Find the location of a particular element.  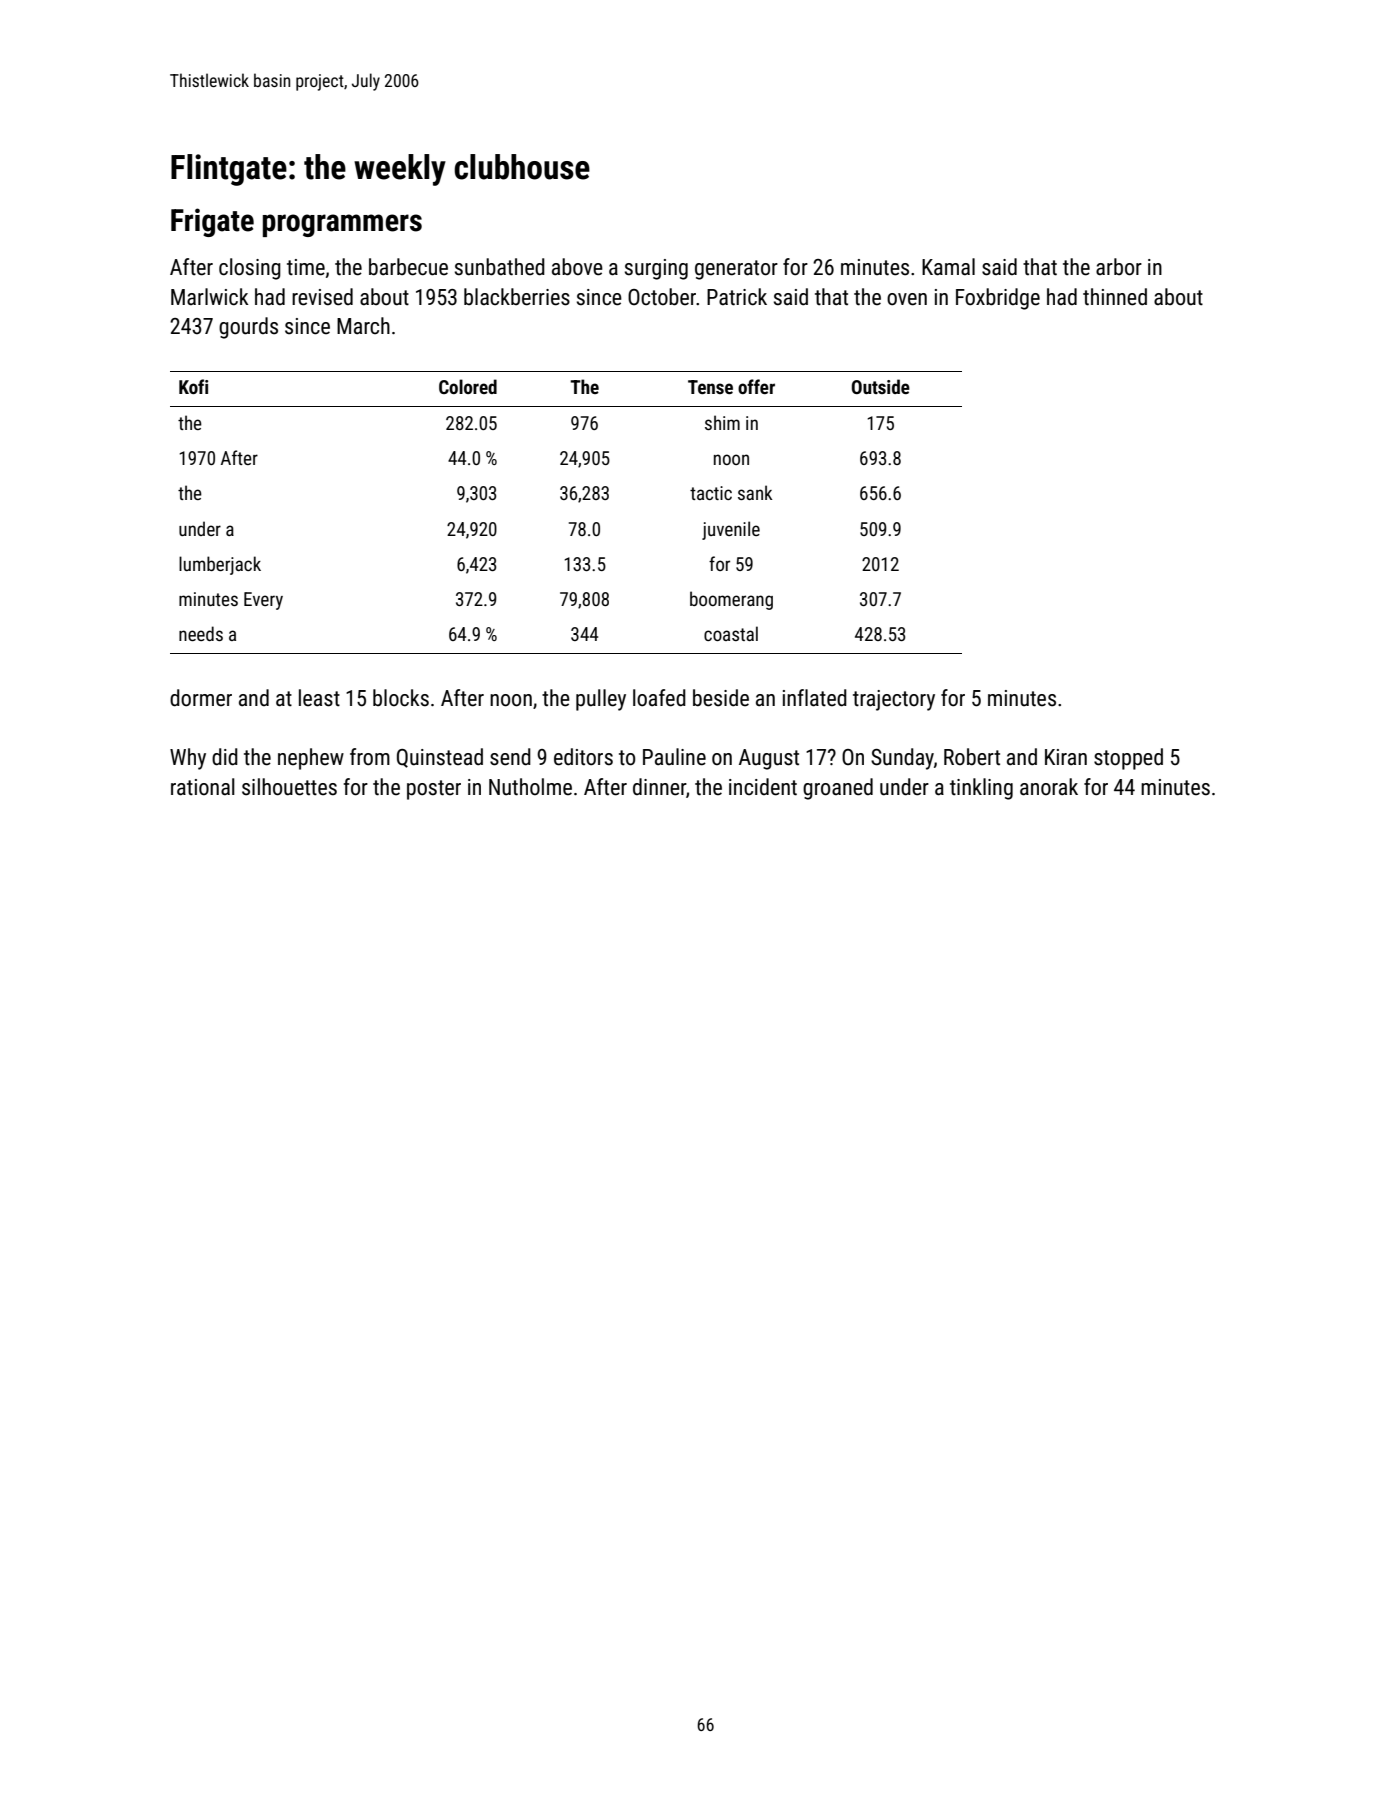

Tense is located at coordinates (710, 387).
